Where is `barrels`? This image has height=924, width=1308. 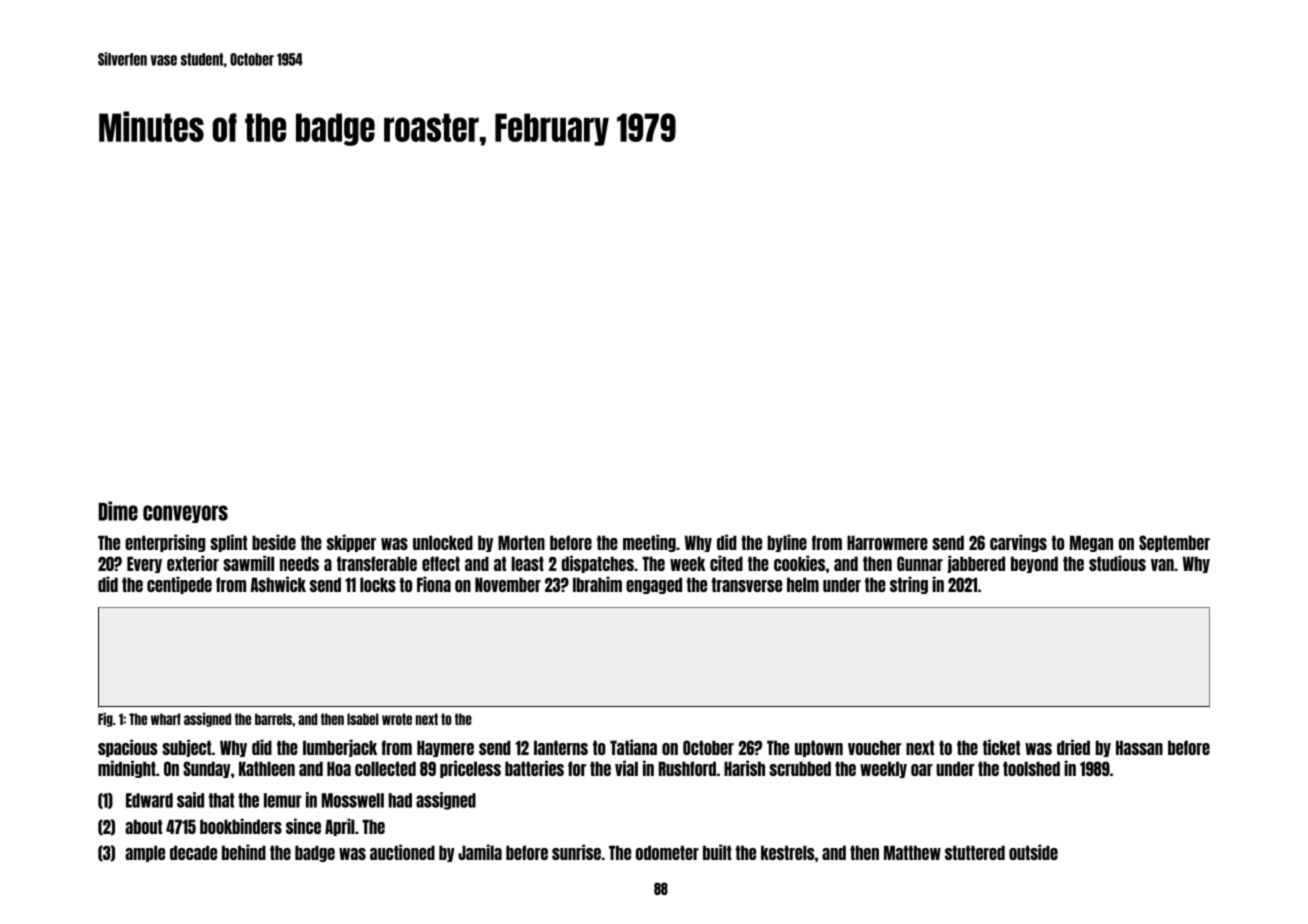 barrels is located at coordinates (273, 719).
